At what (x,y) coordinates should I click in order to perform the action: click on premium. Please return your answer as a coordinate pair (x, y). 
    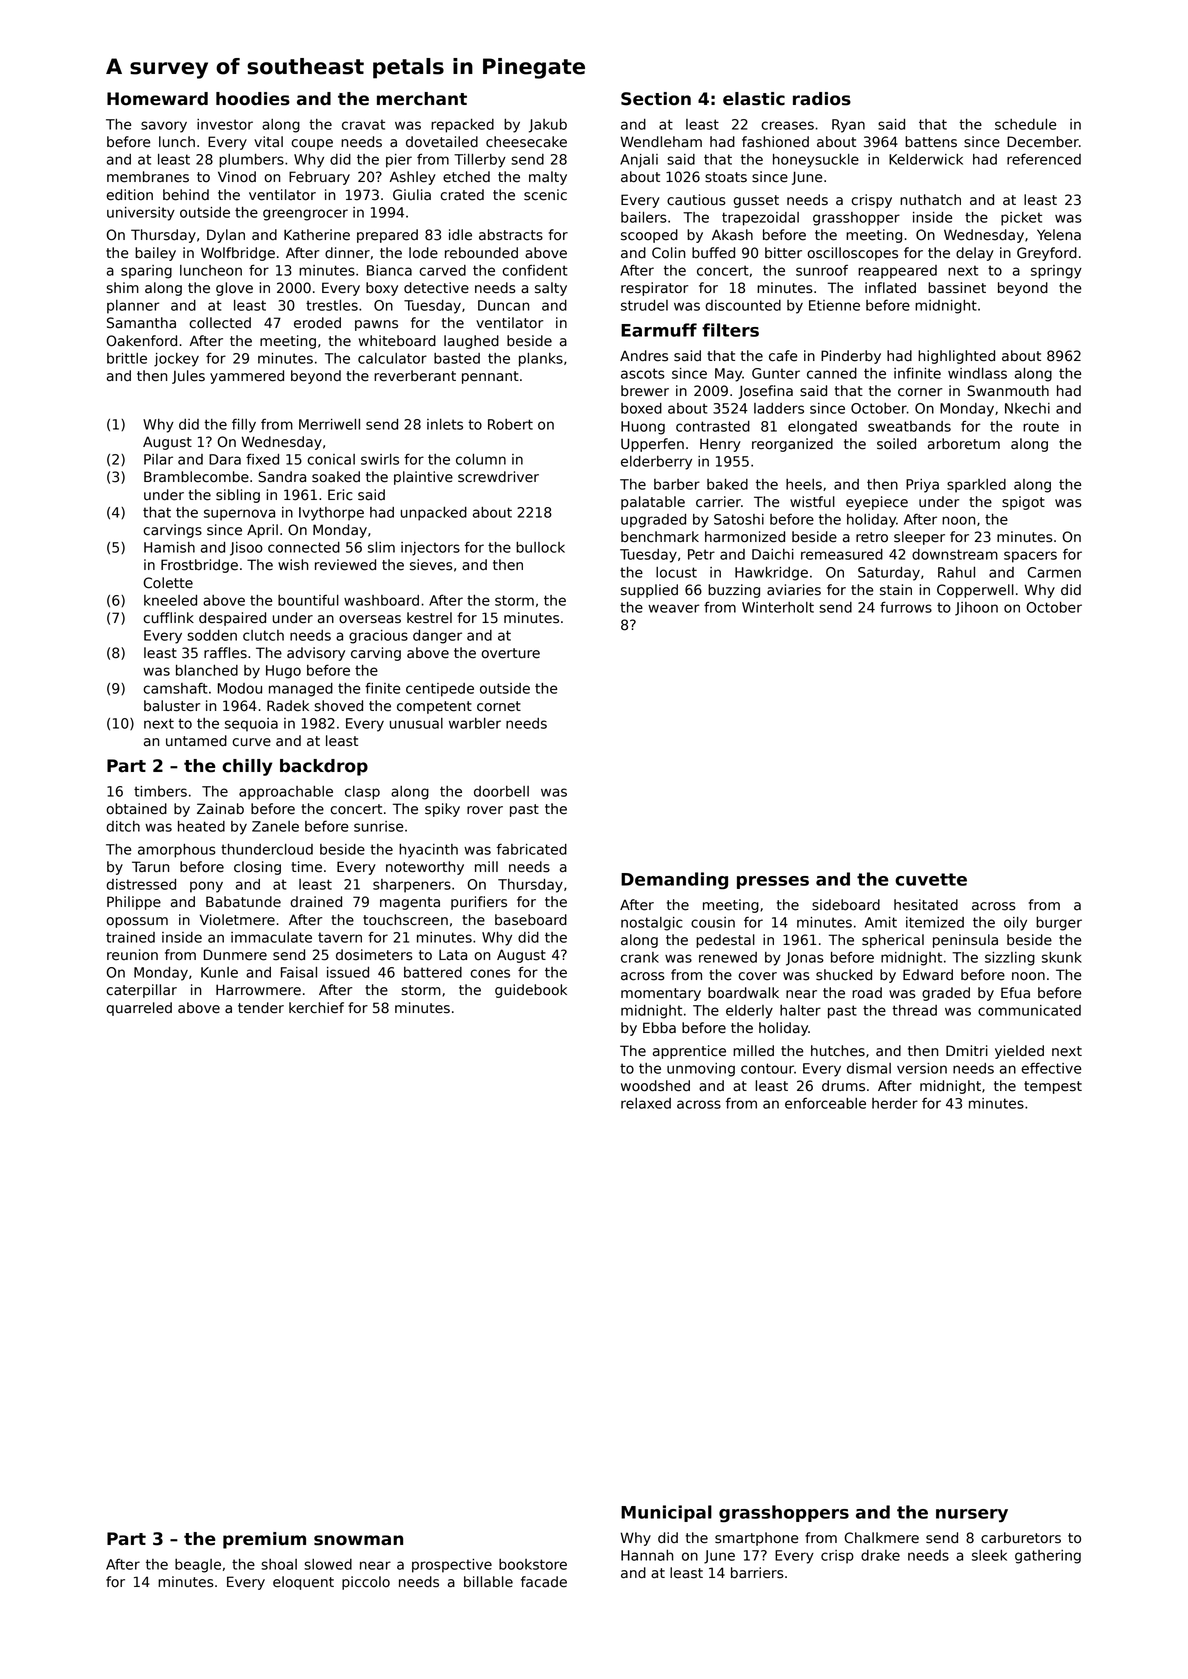
    Looking at the image, I should click on (264, 1540).
